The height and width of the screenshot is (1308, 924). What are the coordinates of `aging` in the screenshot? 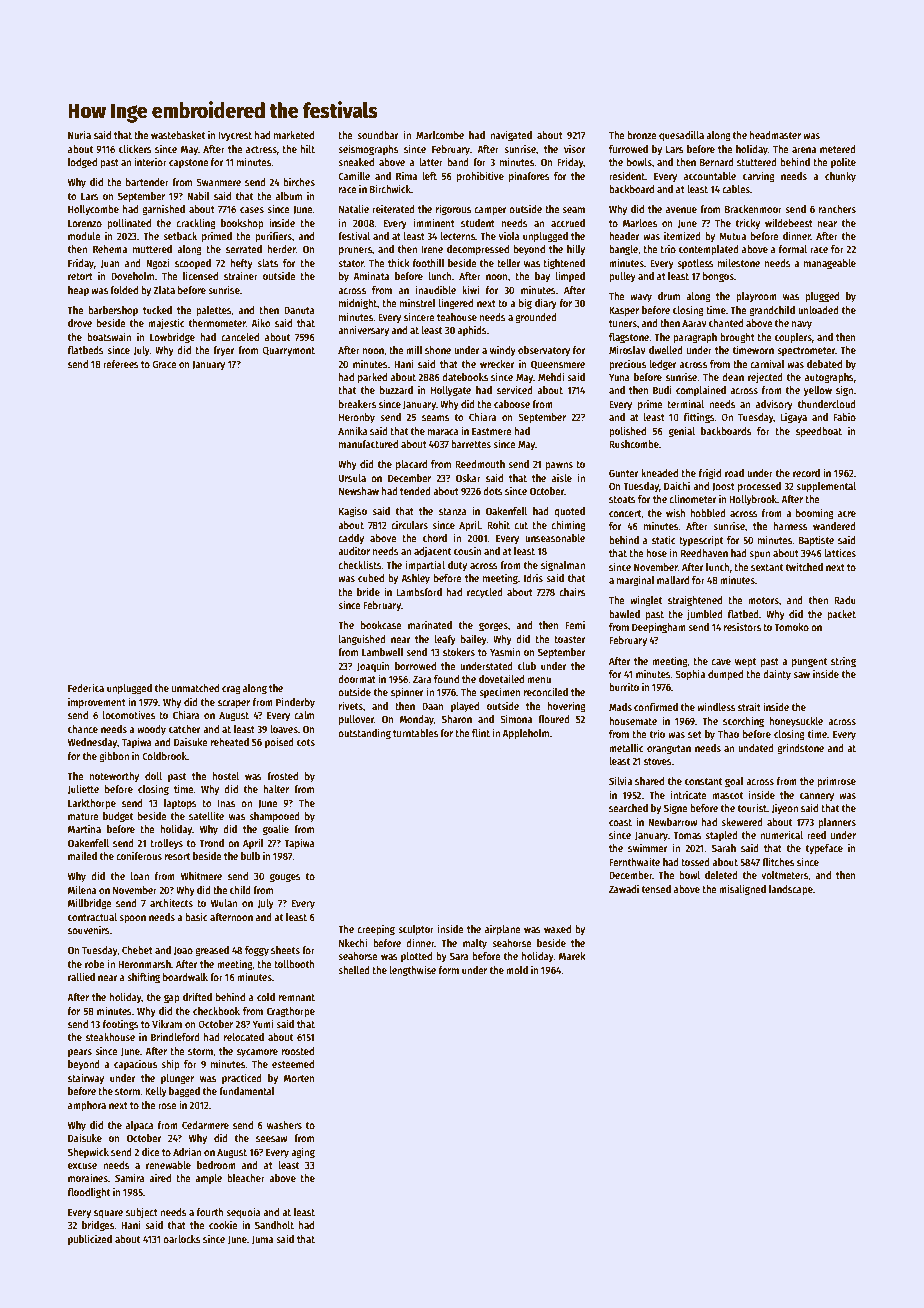 It's located at (303, 1153).
